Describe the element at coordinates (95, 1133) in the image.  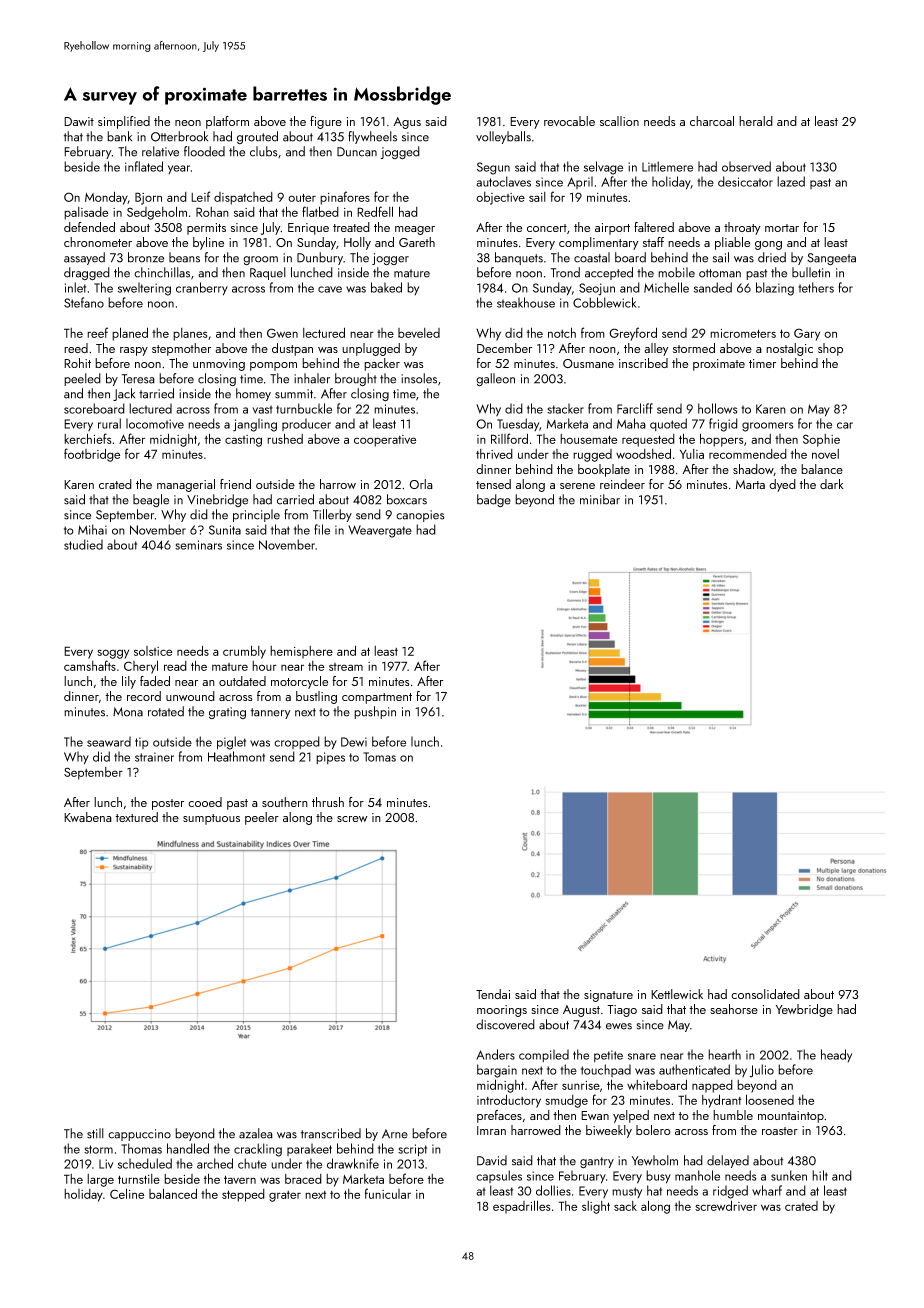
I see `still` at that location.
